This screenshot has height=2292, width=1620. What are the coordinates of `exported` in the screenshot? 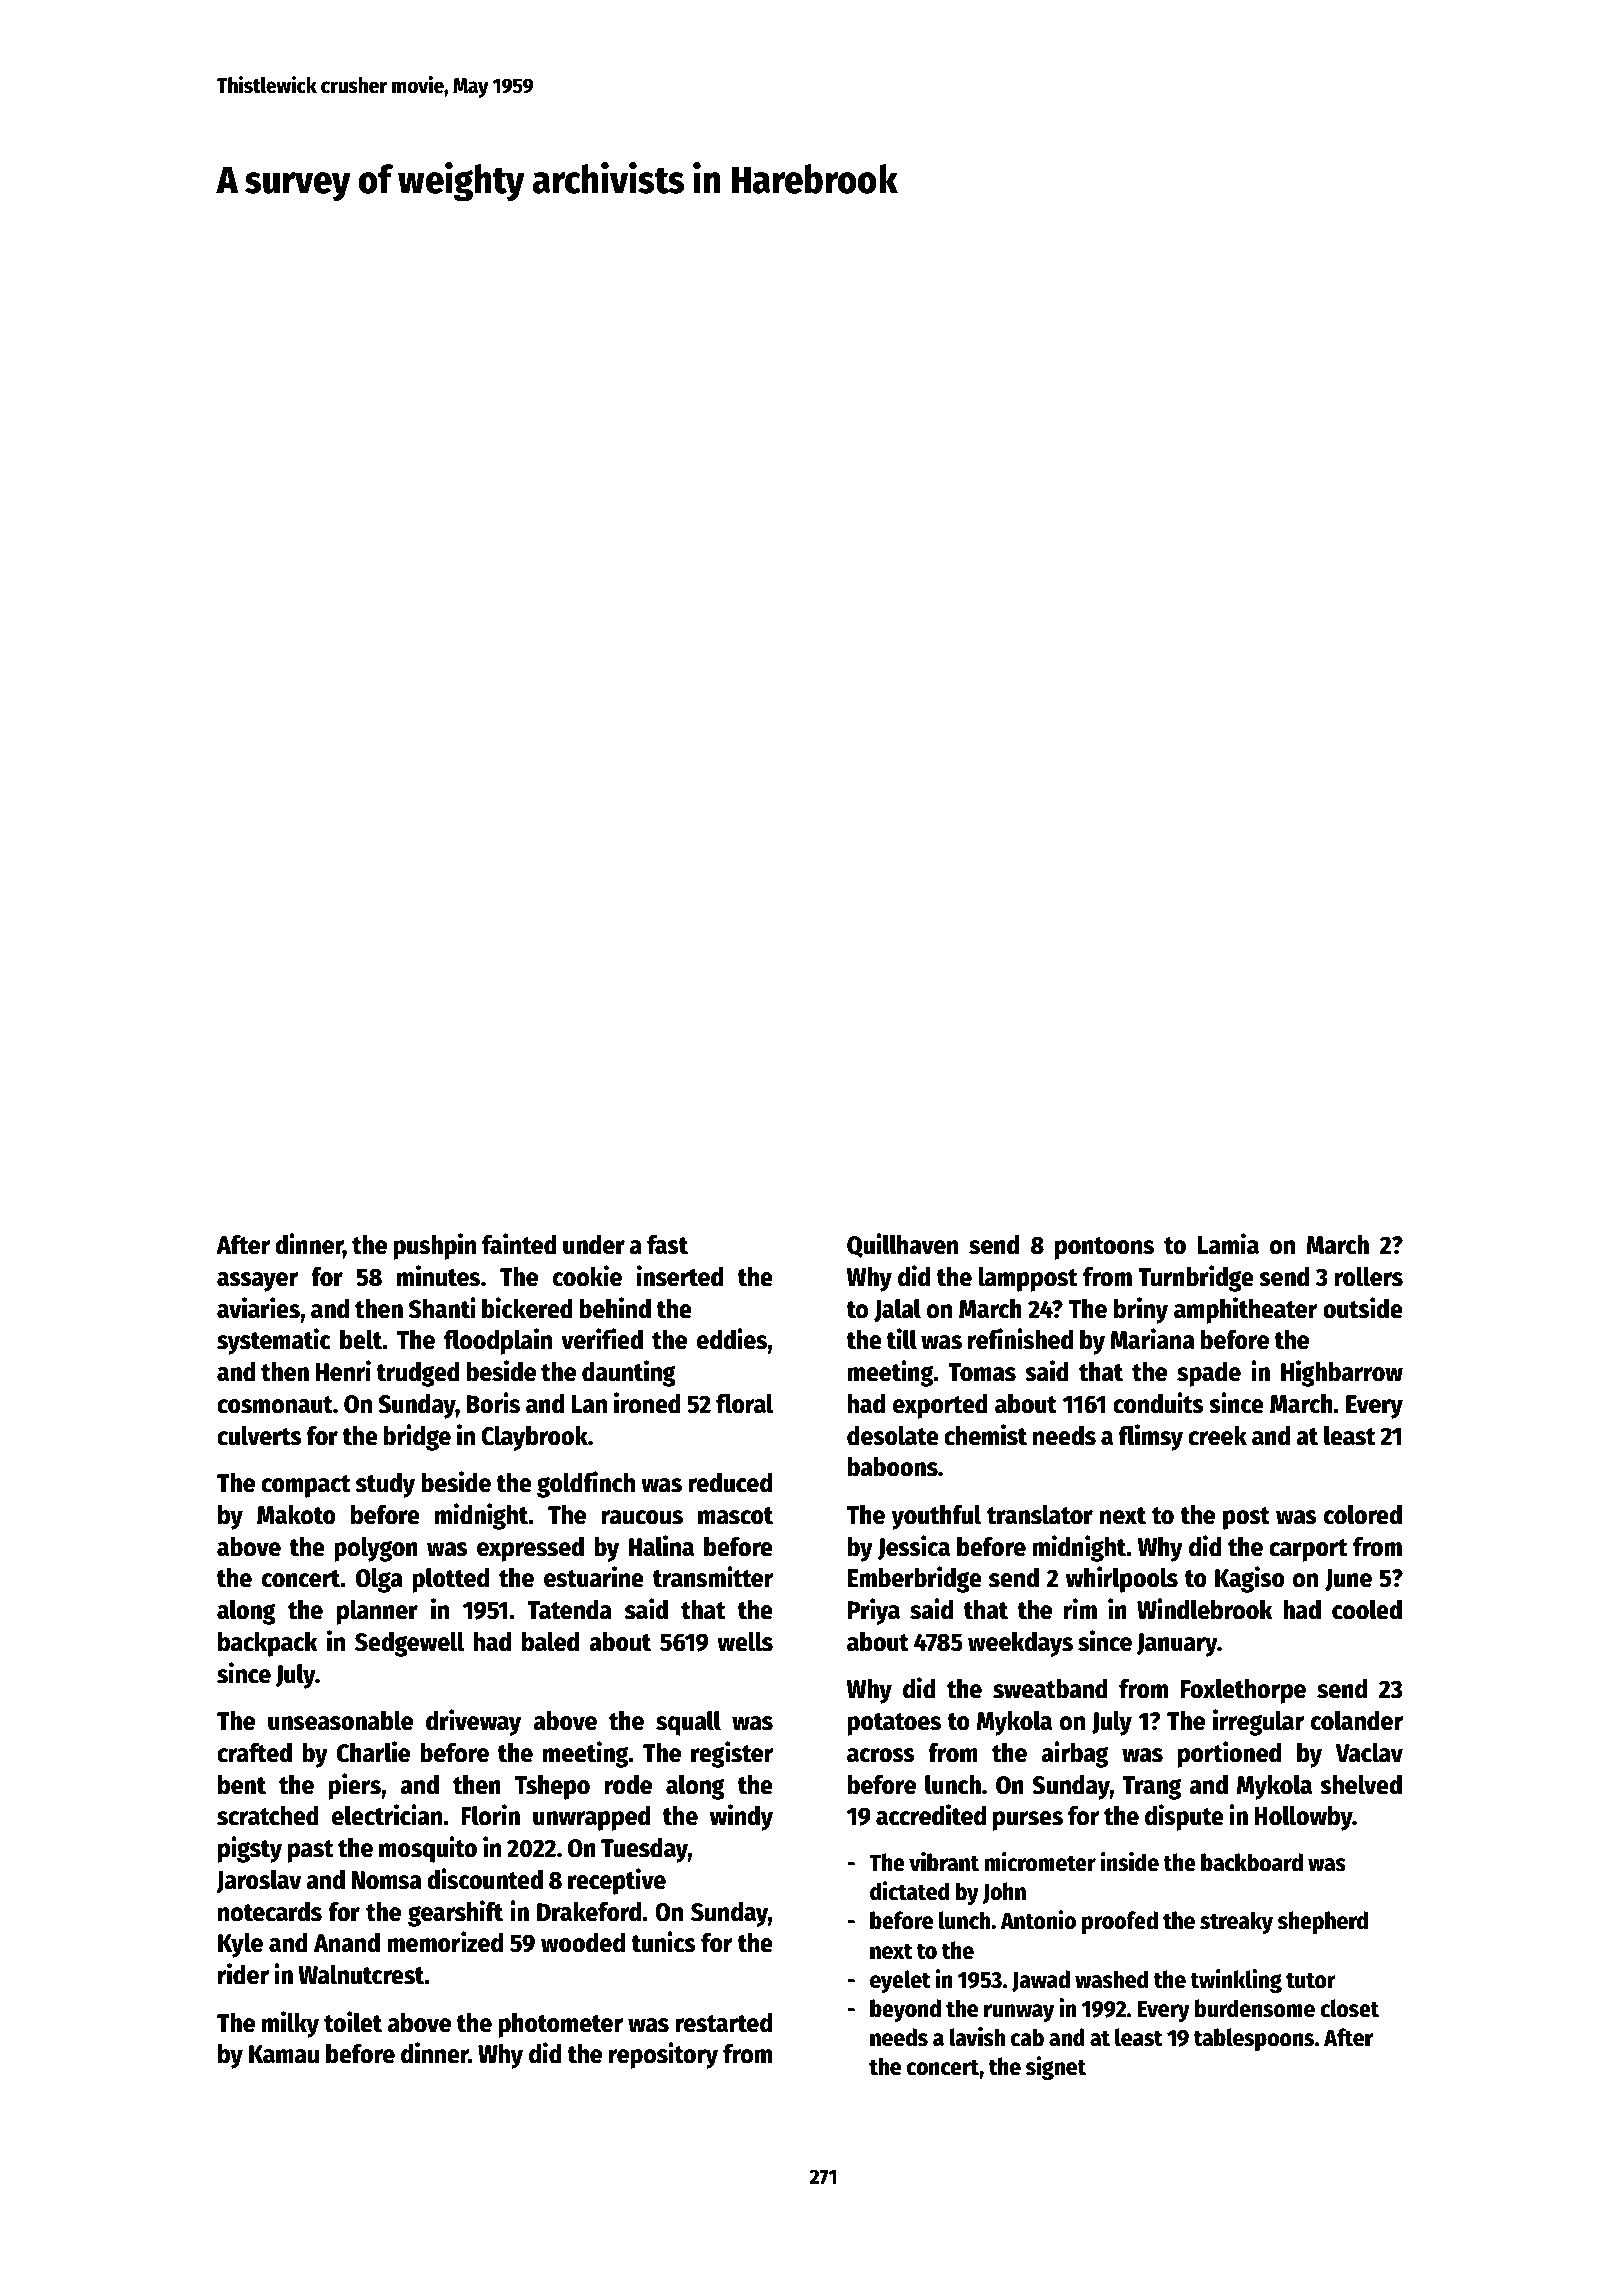 It's located at (940, 1406).
